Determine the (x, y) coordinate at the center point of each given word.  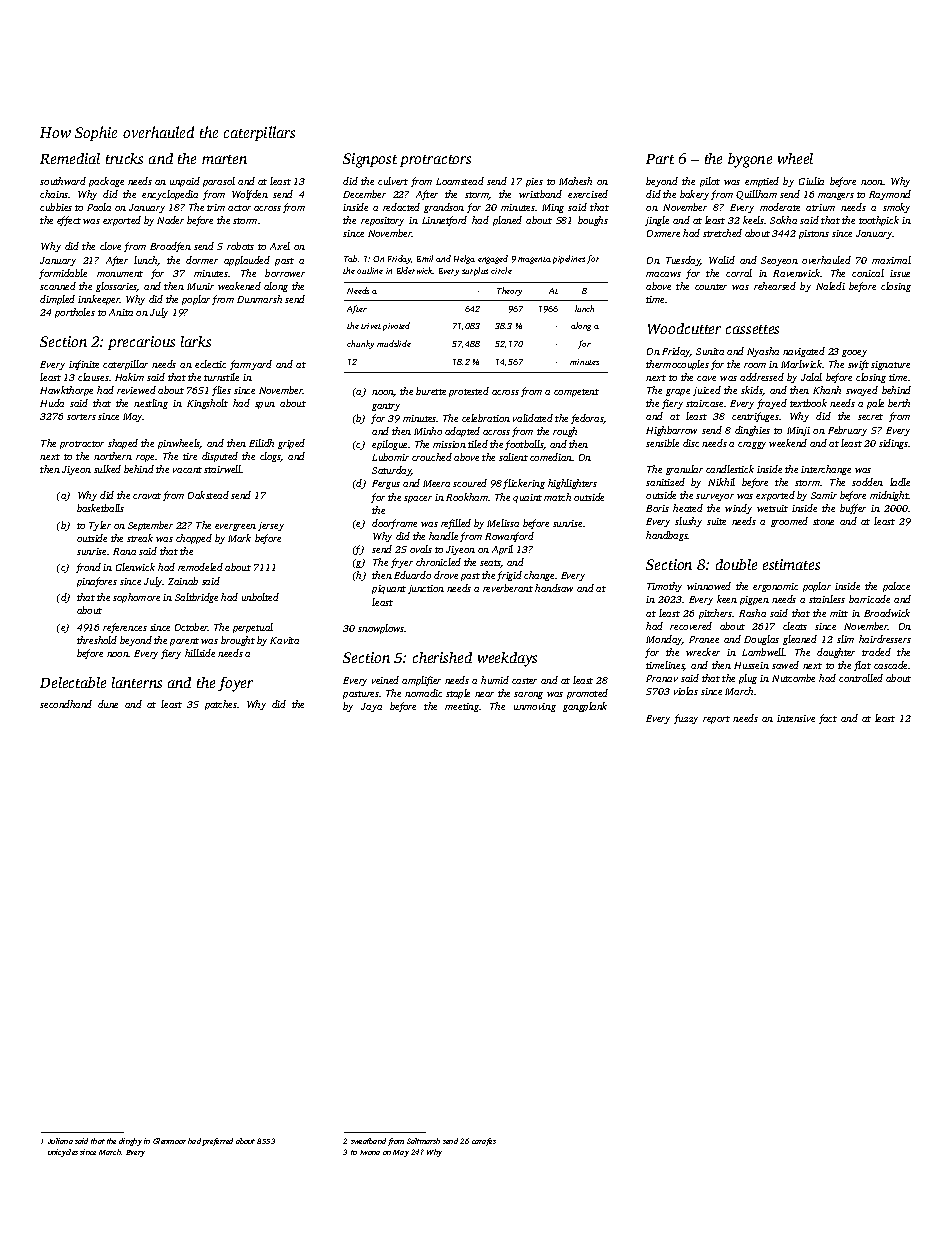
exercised (588, 194)
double (736, 564)
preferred (217, 1142)
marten (224, 159)
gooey (854, 353)
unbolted (260, 597)
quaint (527, 498)
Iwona (370, 1152)
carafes (484, 1142)
